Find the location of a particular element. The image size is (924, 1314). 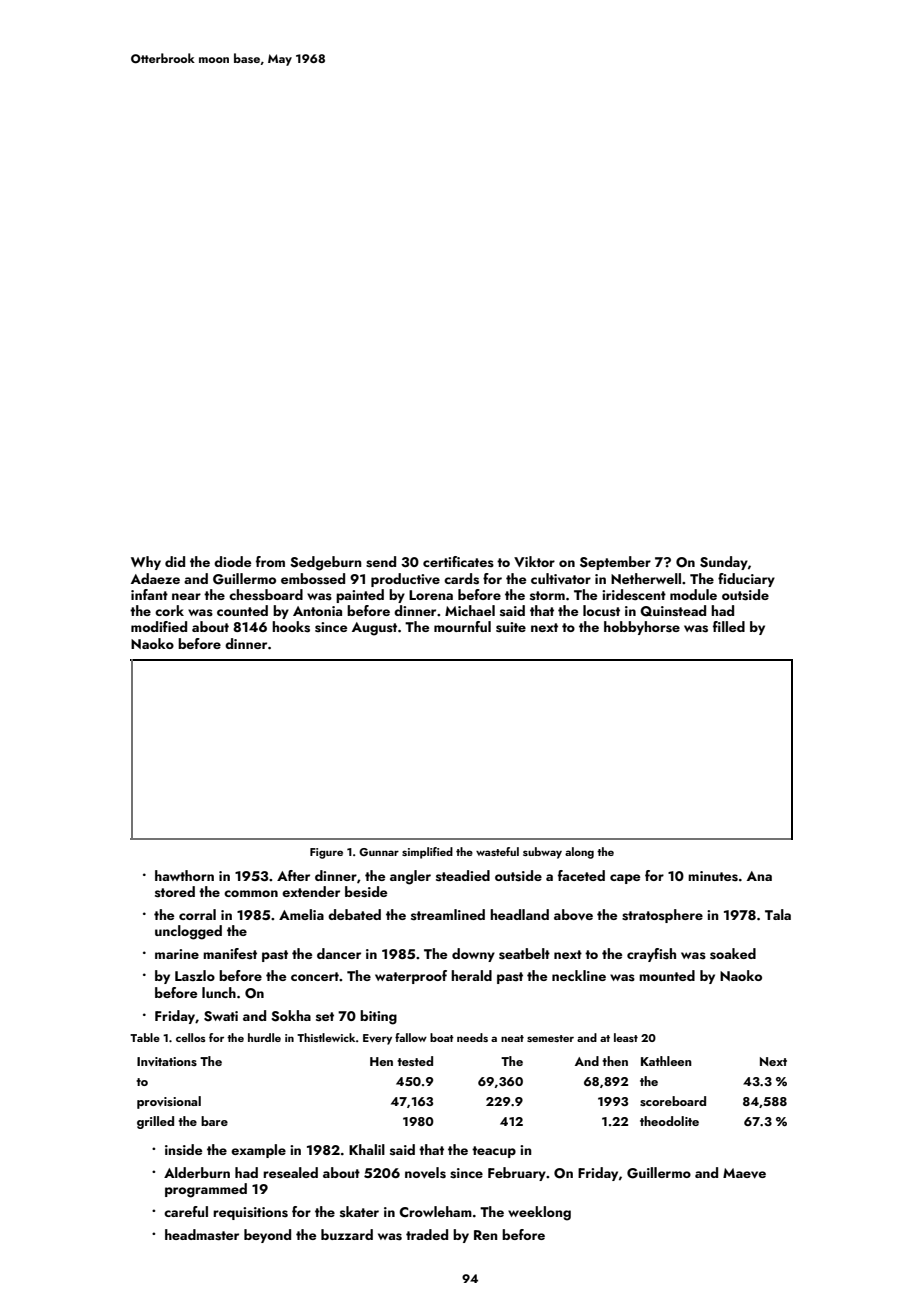

diode is located at coordinates (232, 561).
